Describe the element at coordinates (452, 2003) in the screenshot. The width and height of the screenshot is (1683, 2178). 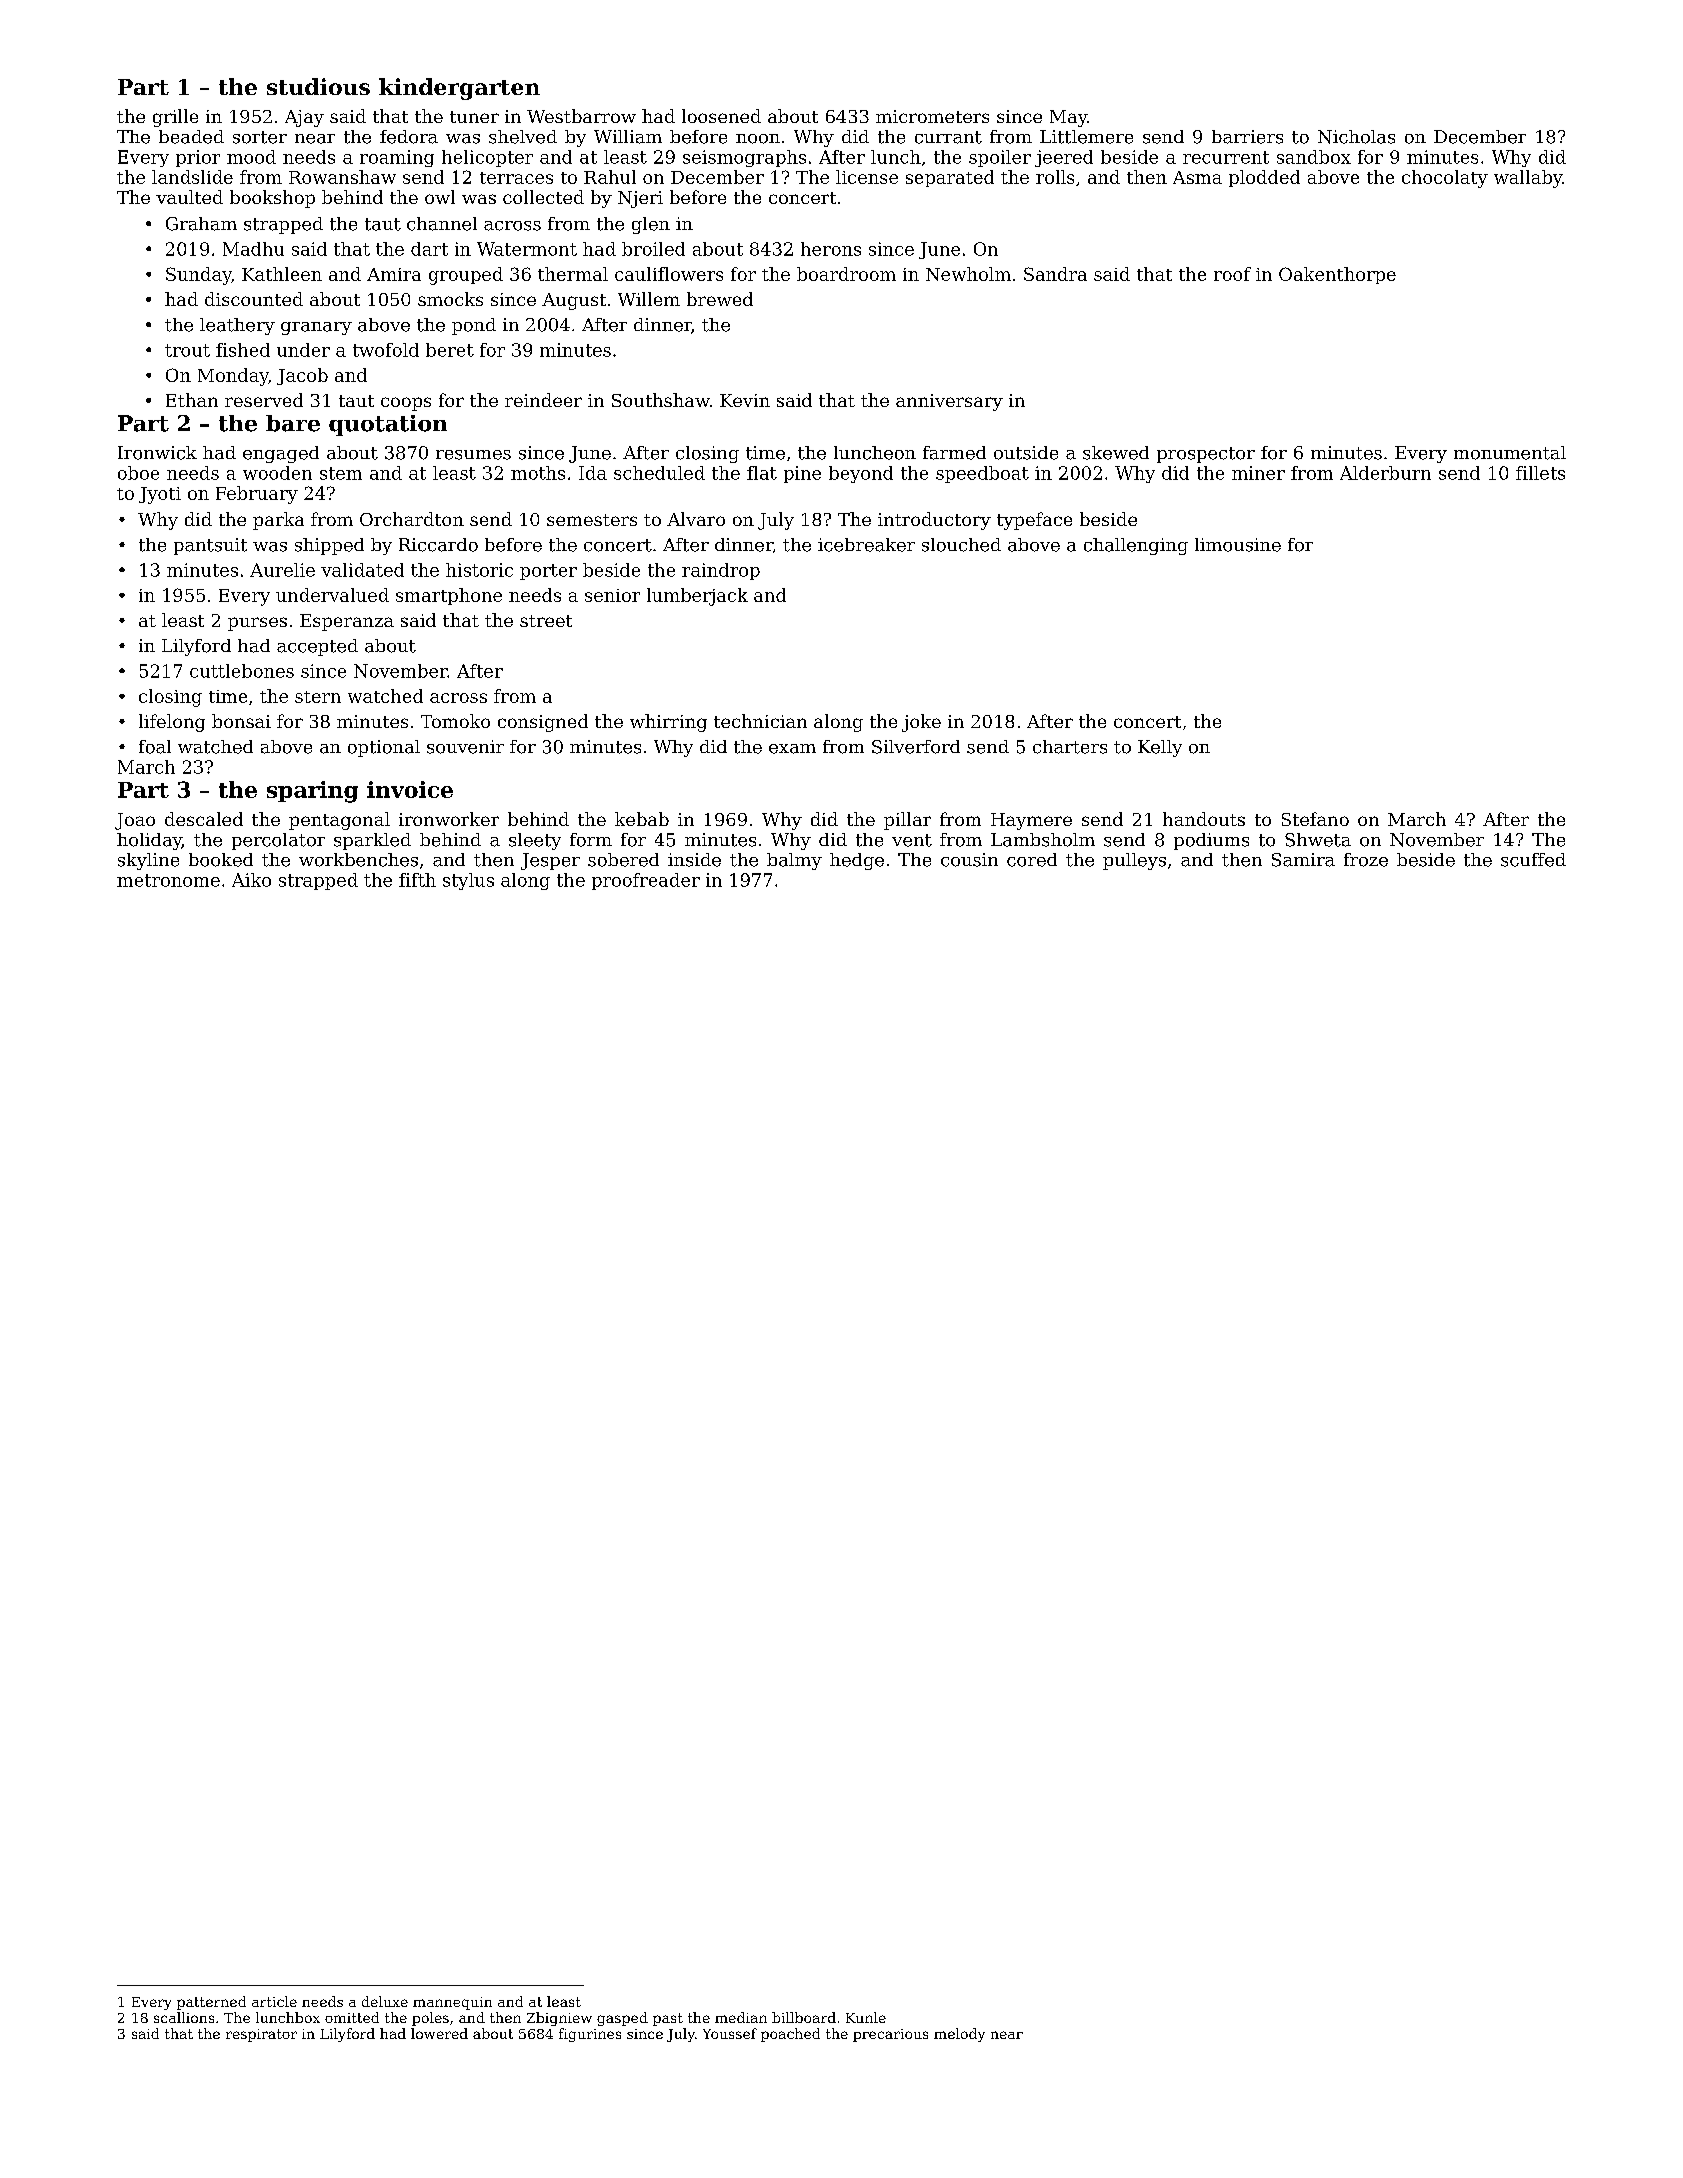
I see `mannequin` at that location.
